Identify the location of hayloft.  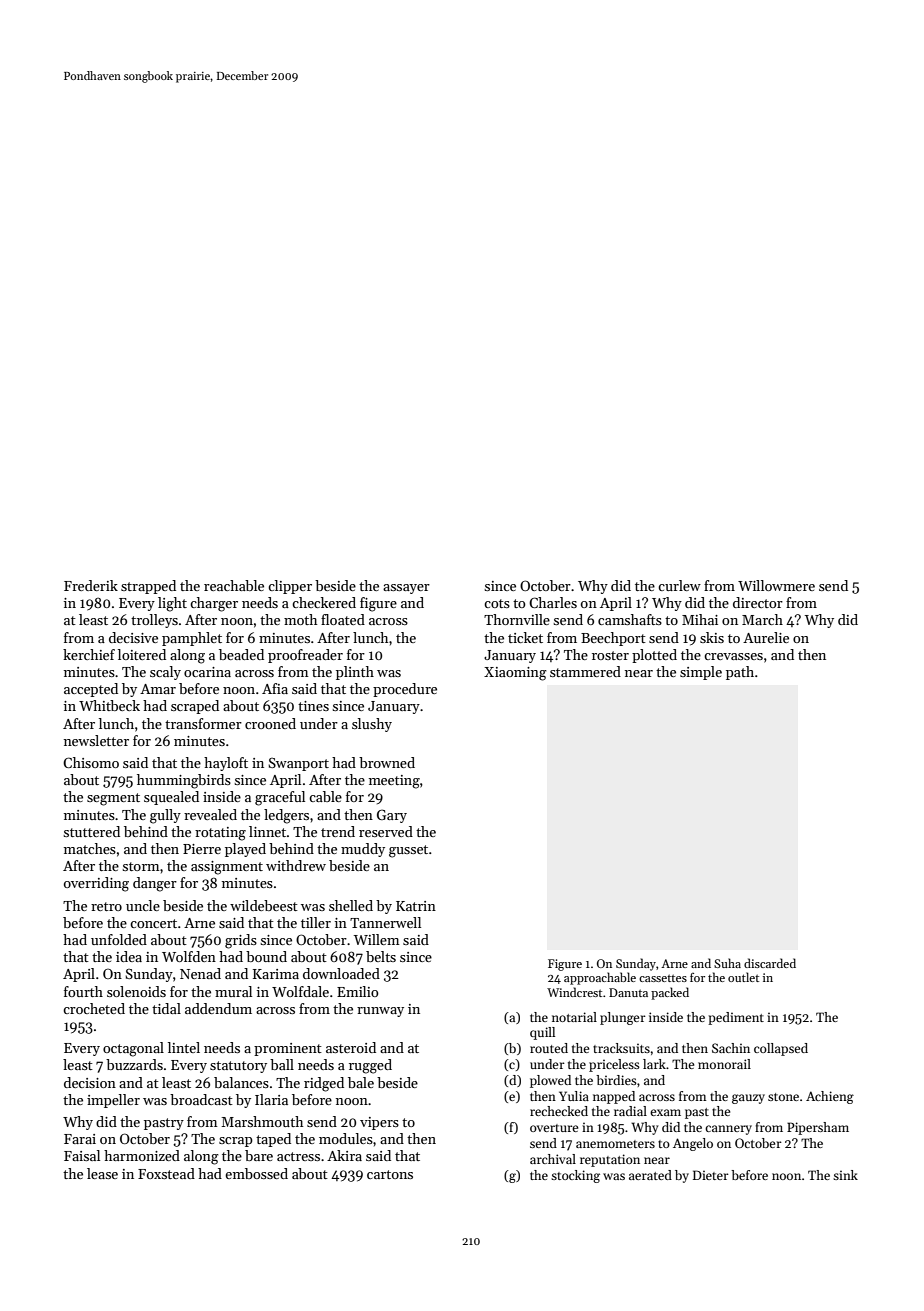
(226, 764).
